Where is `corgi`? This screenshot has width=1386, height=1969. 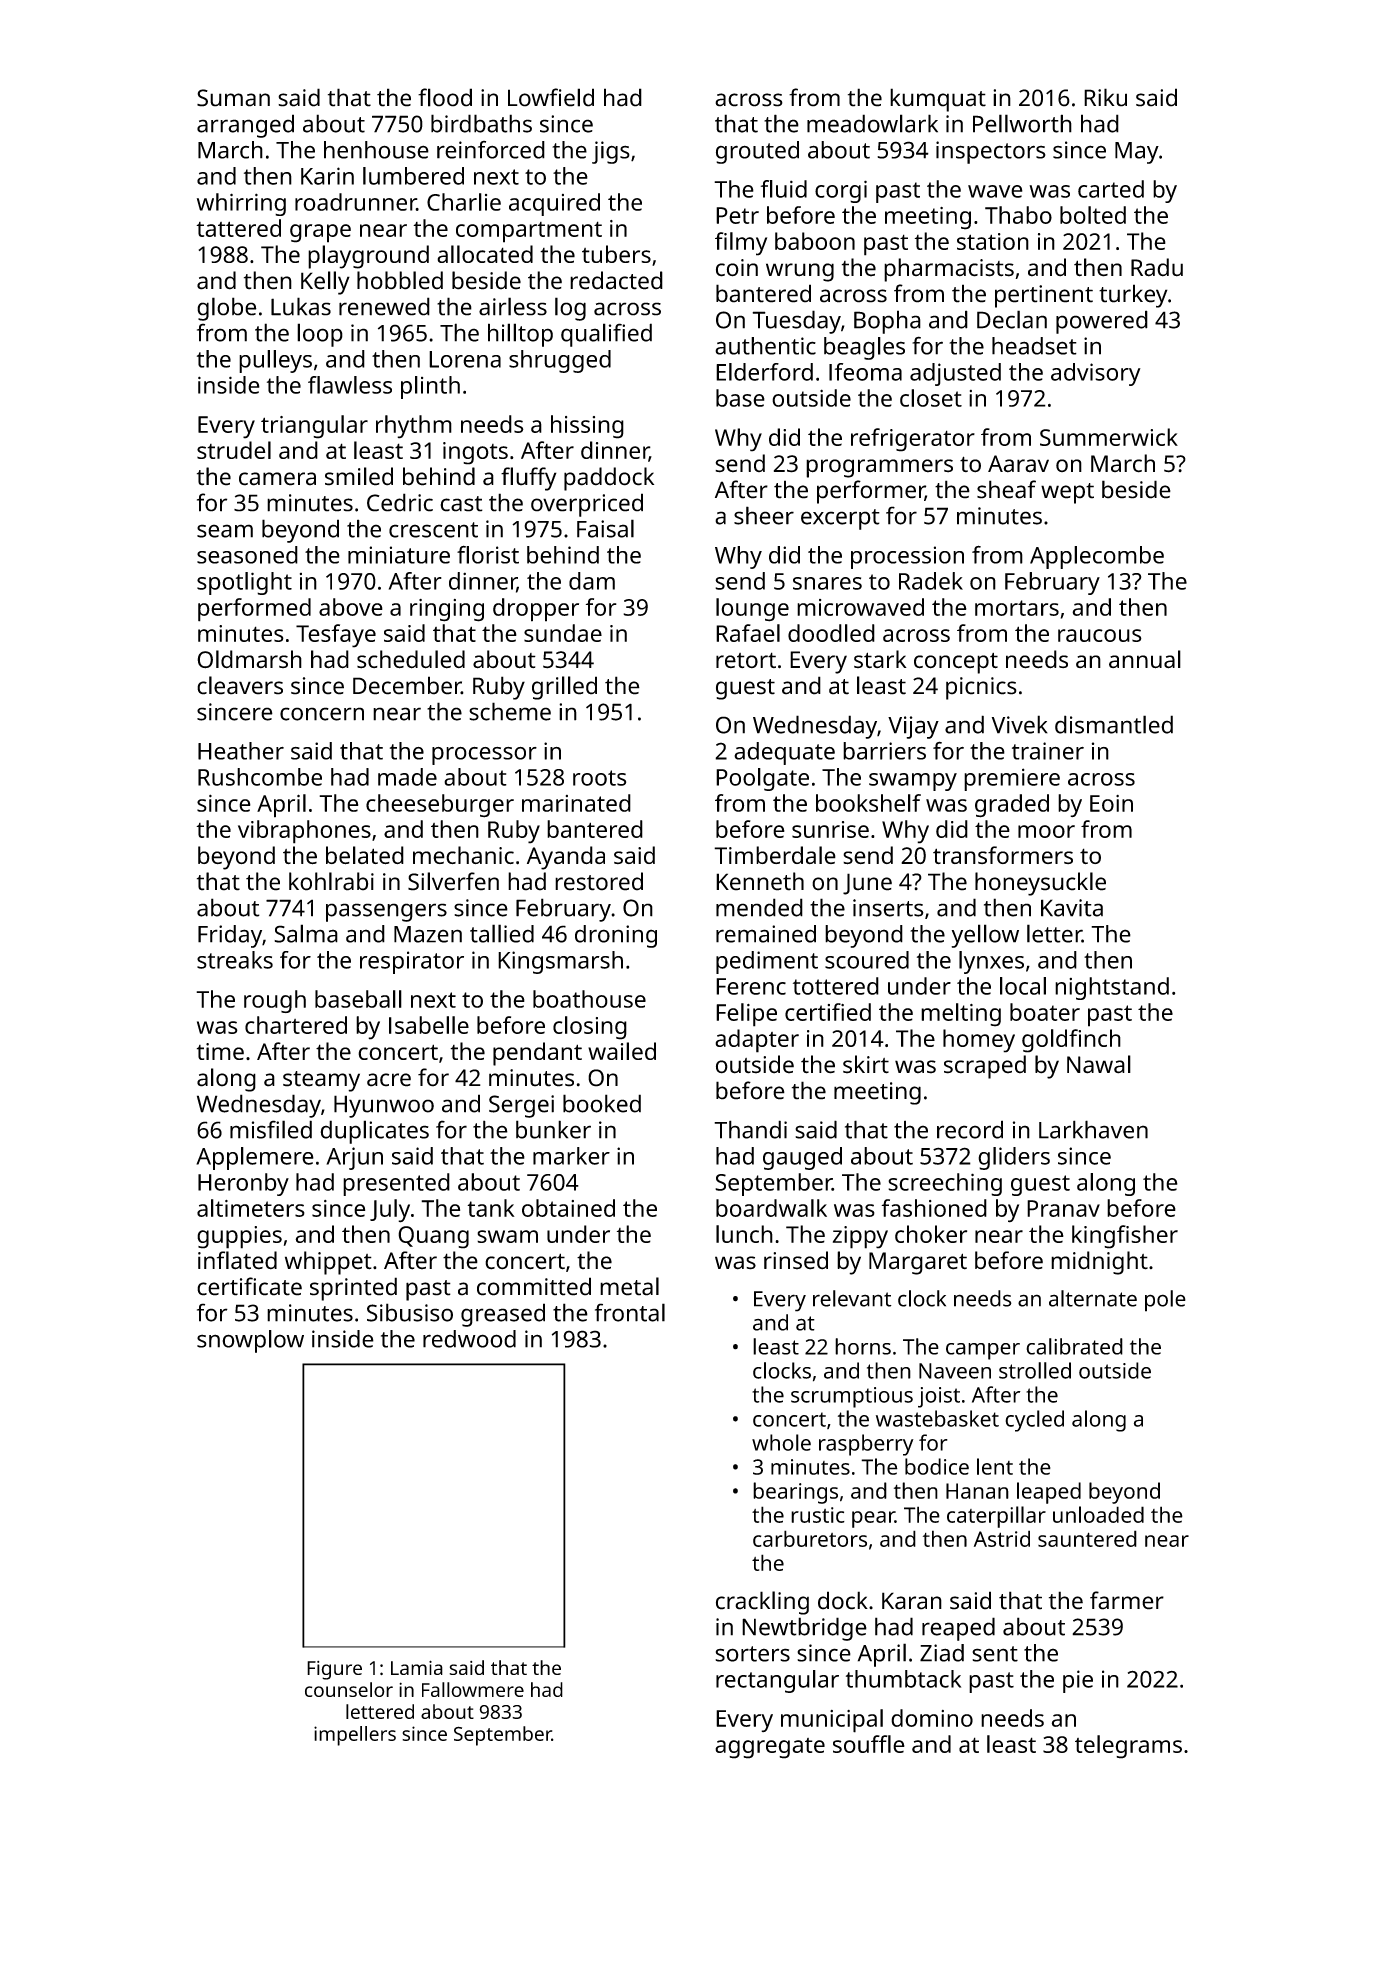
corgi is located at coordinates (841, 191).
